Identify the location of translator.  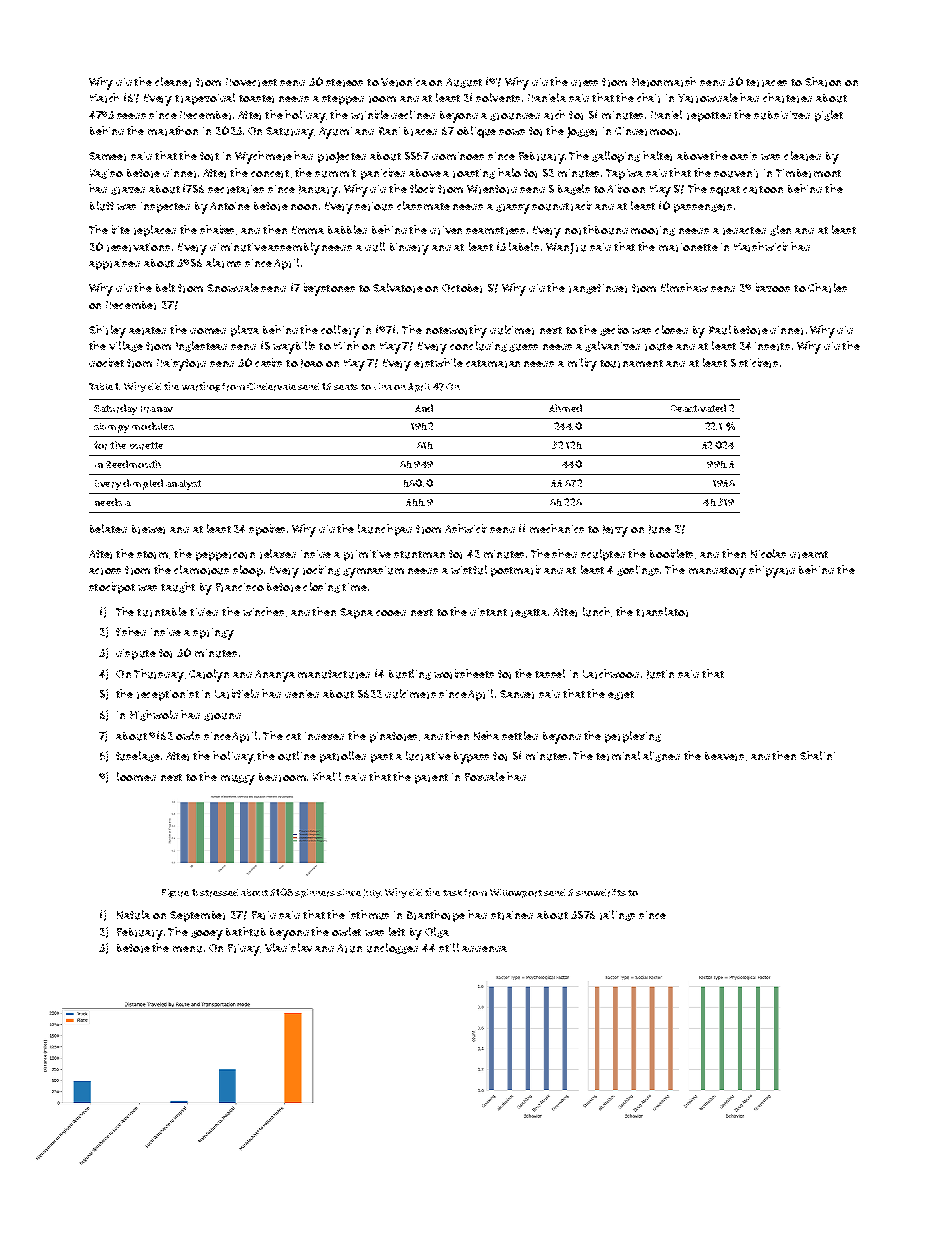
(662, 612).
